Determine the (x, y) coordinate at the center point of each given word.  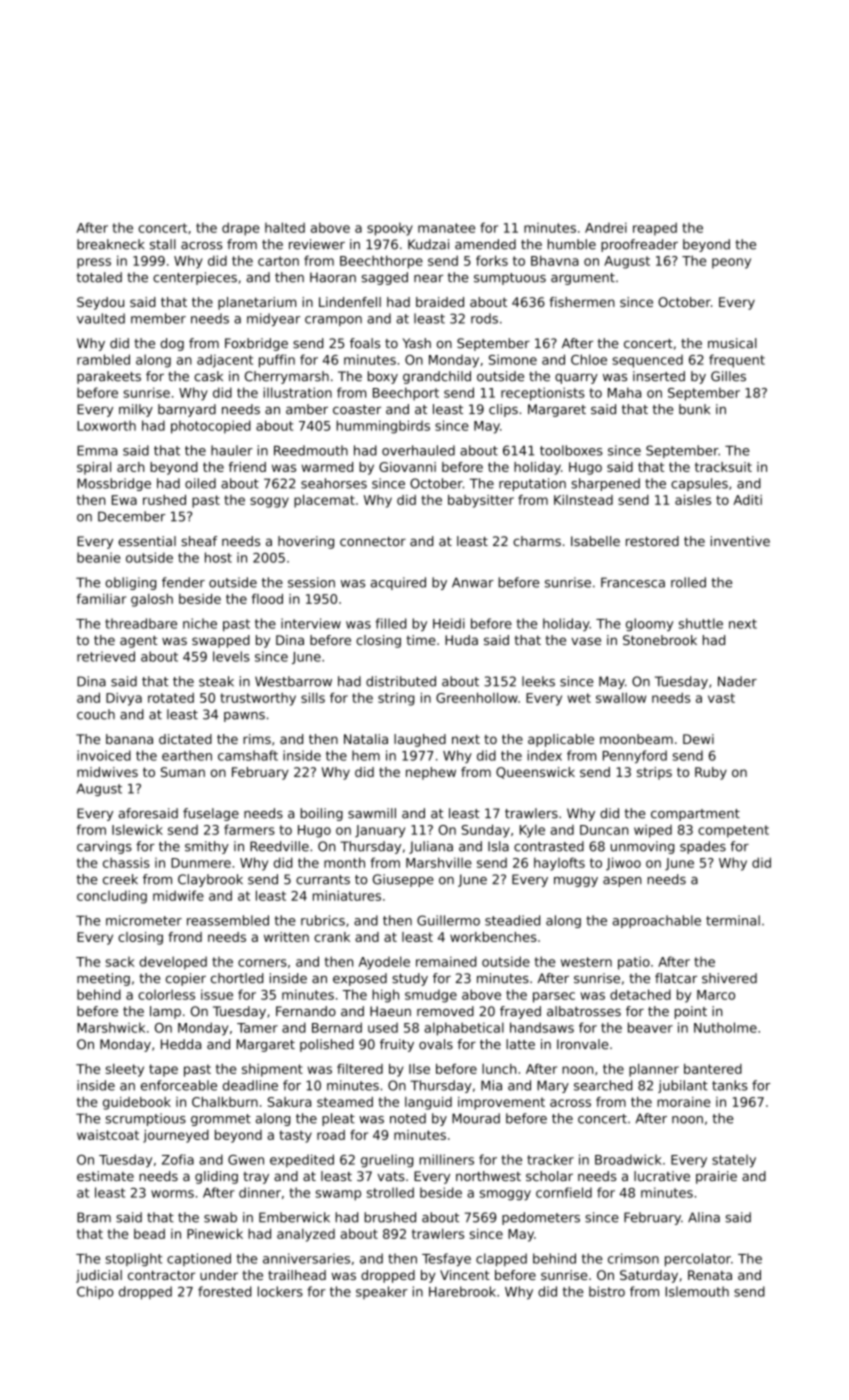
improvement (501, 1103)
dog (172, 344)
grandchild (437, 377)
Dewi (698, 739)
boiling (322, 814)
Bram (94, 1217)
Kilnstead (583, 500)
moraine (684, 1102)
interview (311, 623)
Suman (183, 772)
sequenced (647, 361)
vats (391, 1176)
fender (183, 582)
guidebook (137, 1103)
